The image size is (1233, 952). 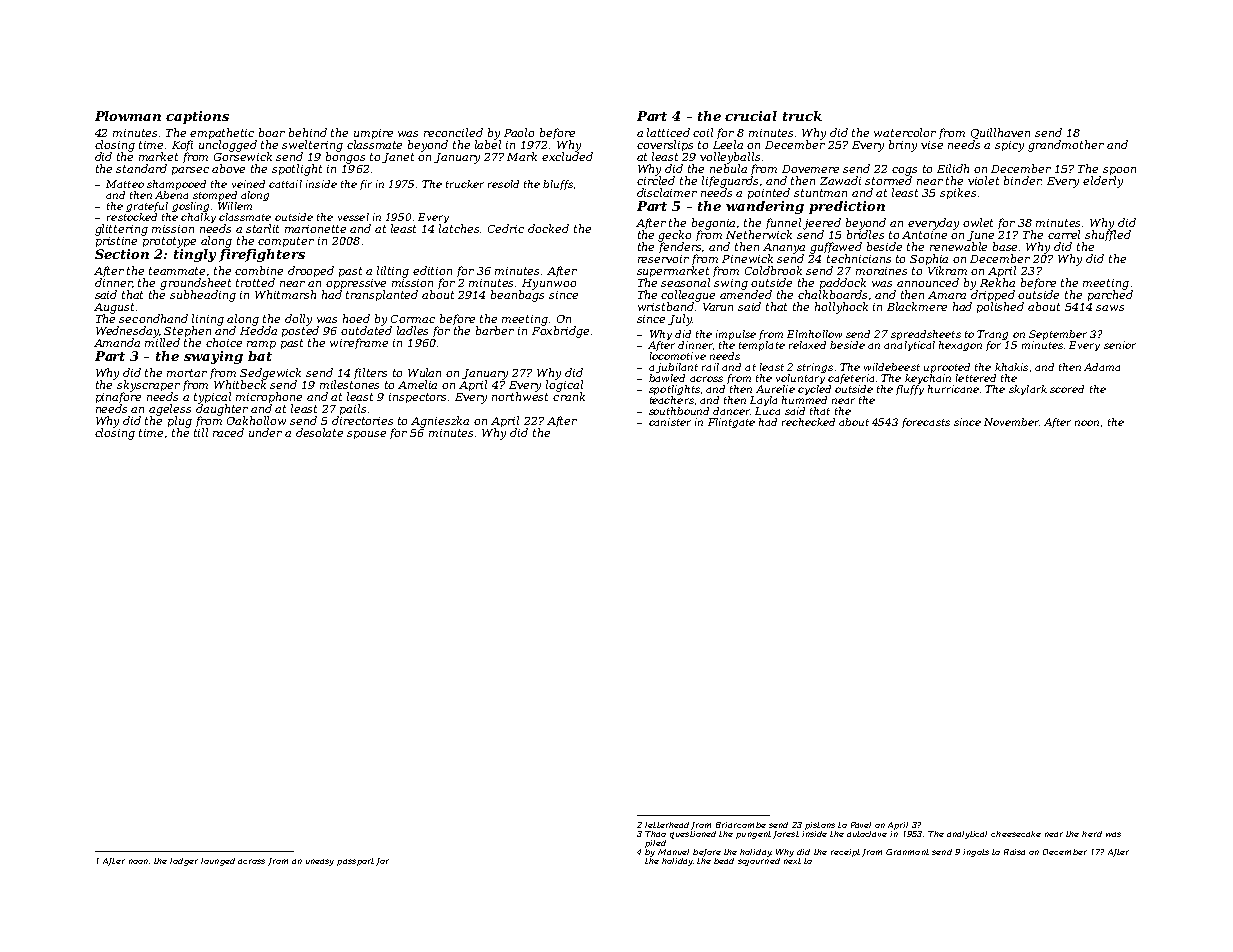 What do you see at coordinates (366, 435) in the screenshot?
I see `spouse` at bounding box center [366, 435].
